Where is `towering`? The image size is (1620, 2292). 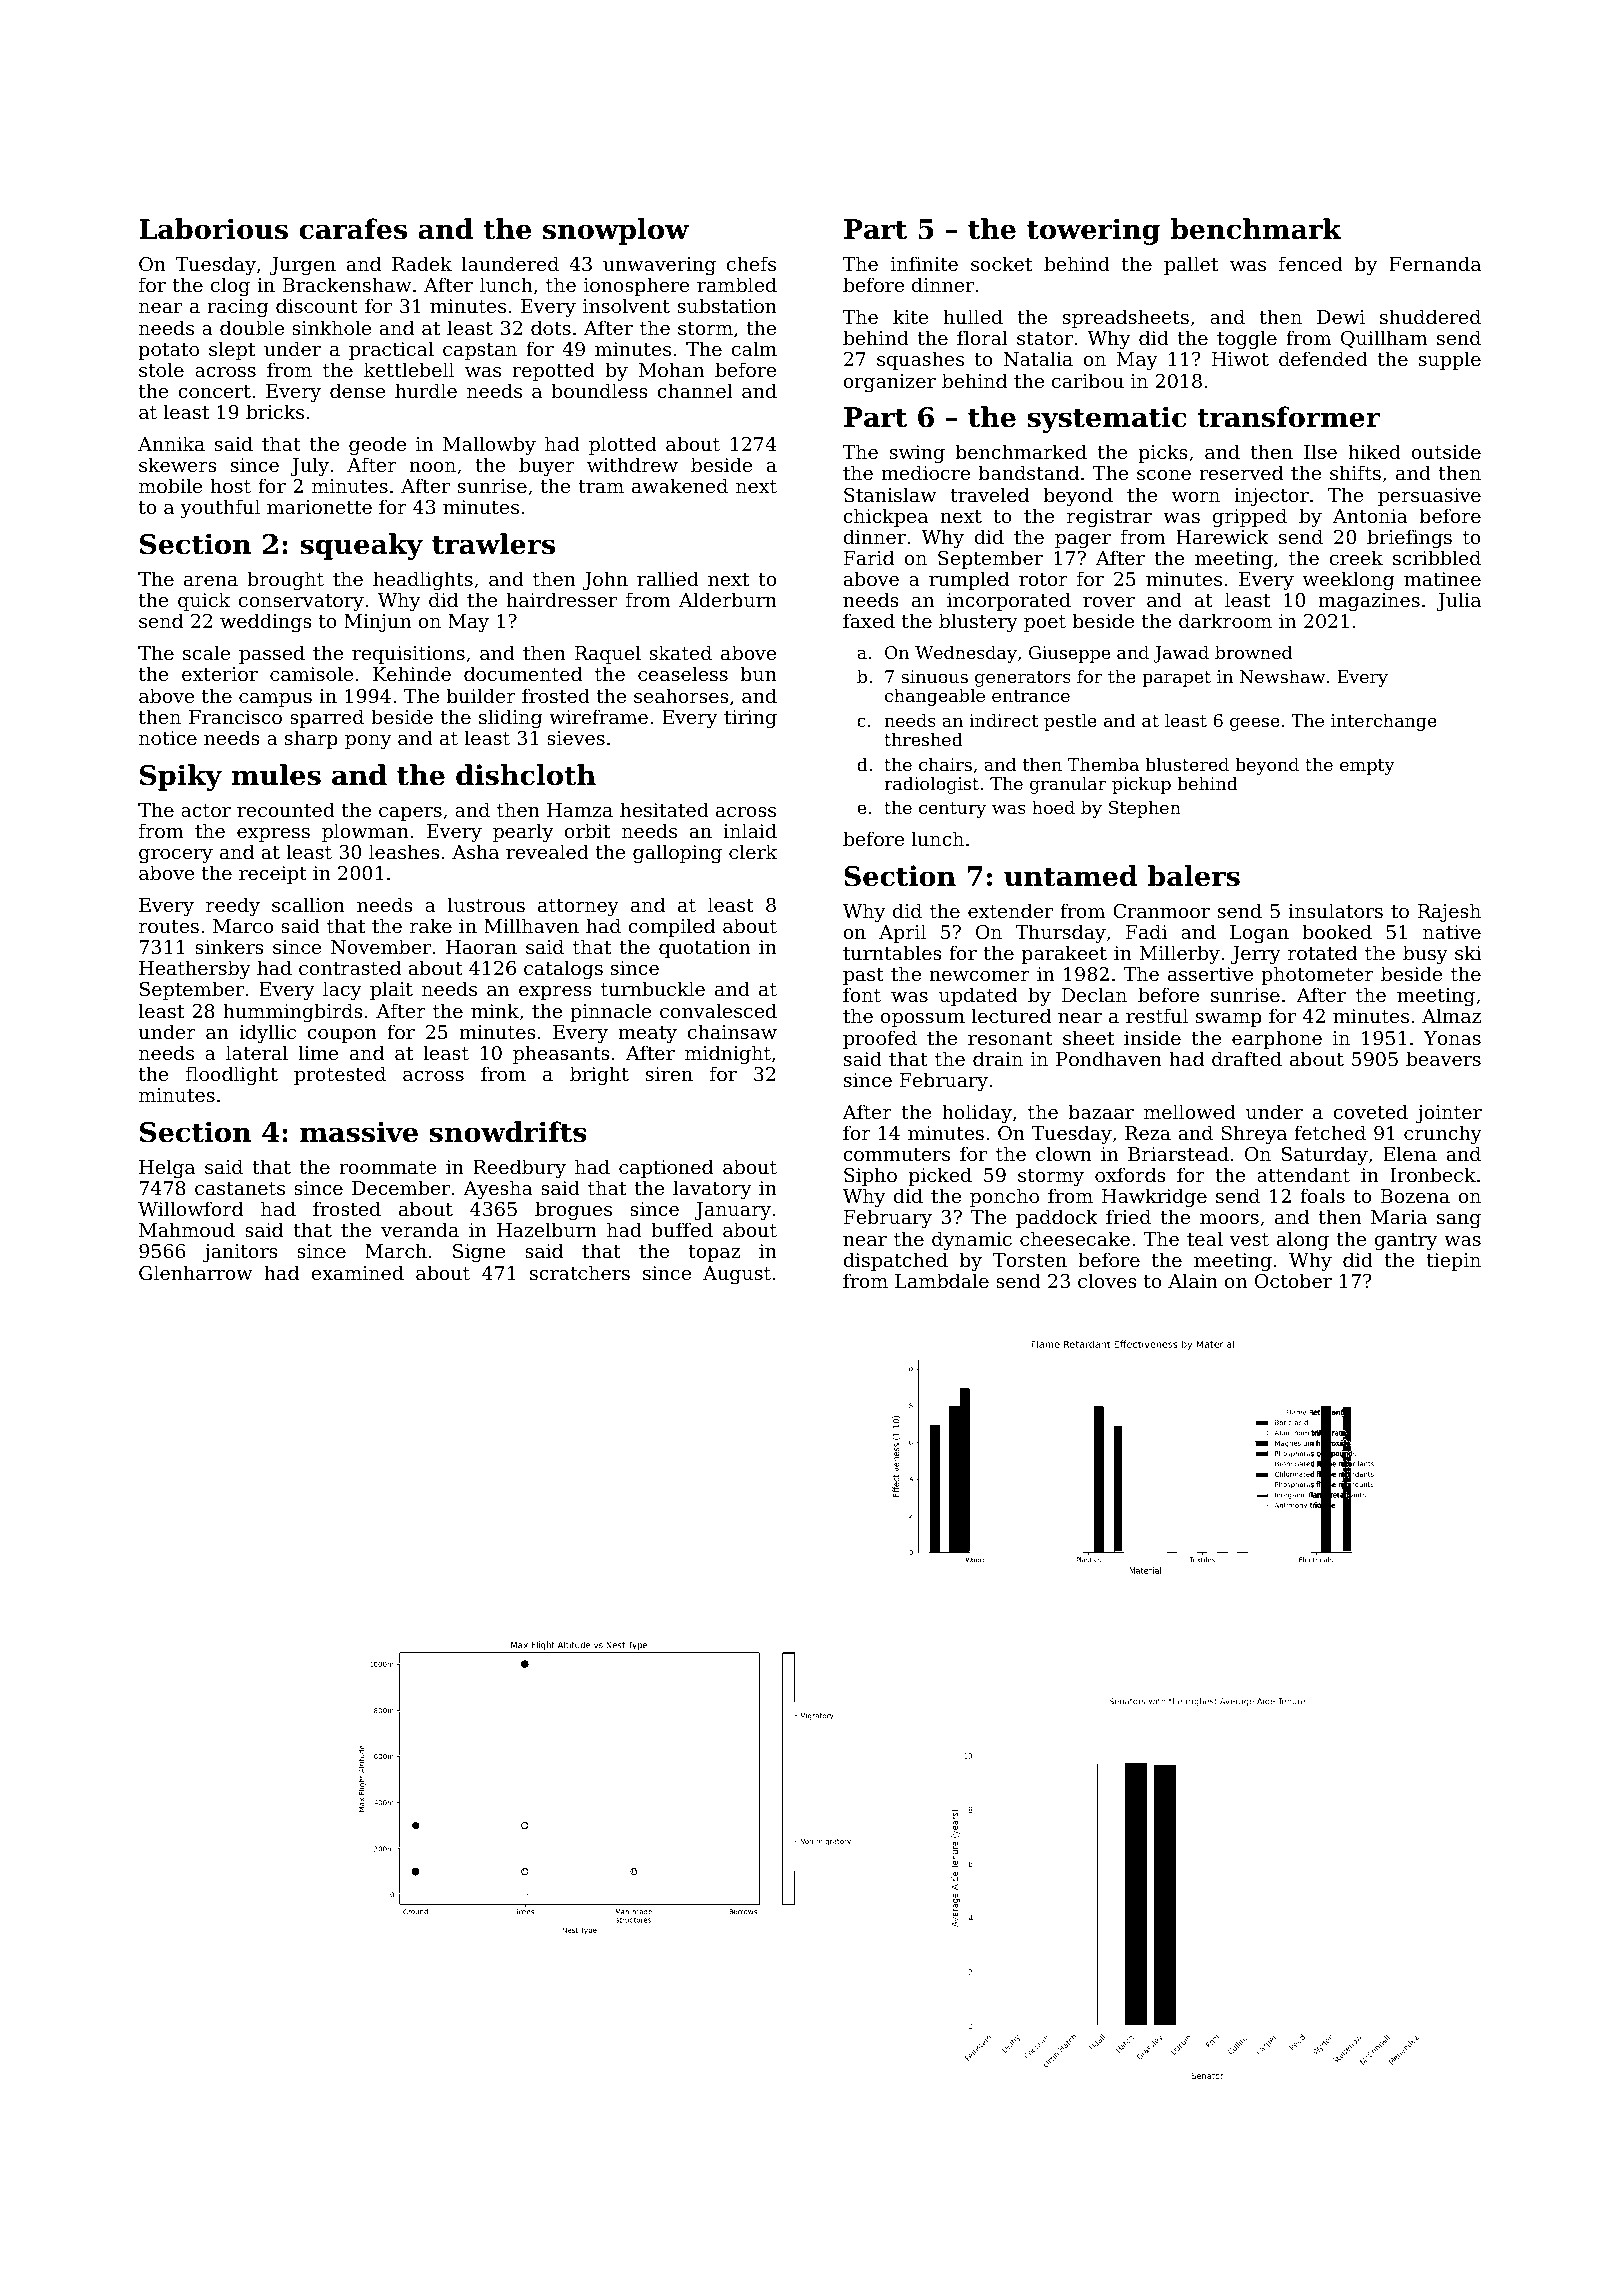
towering is located at coordinates (1093, 231).
